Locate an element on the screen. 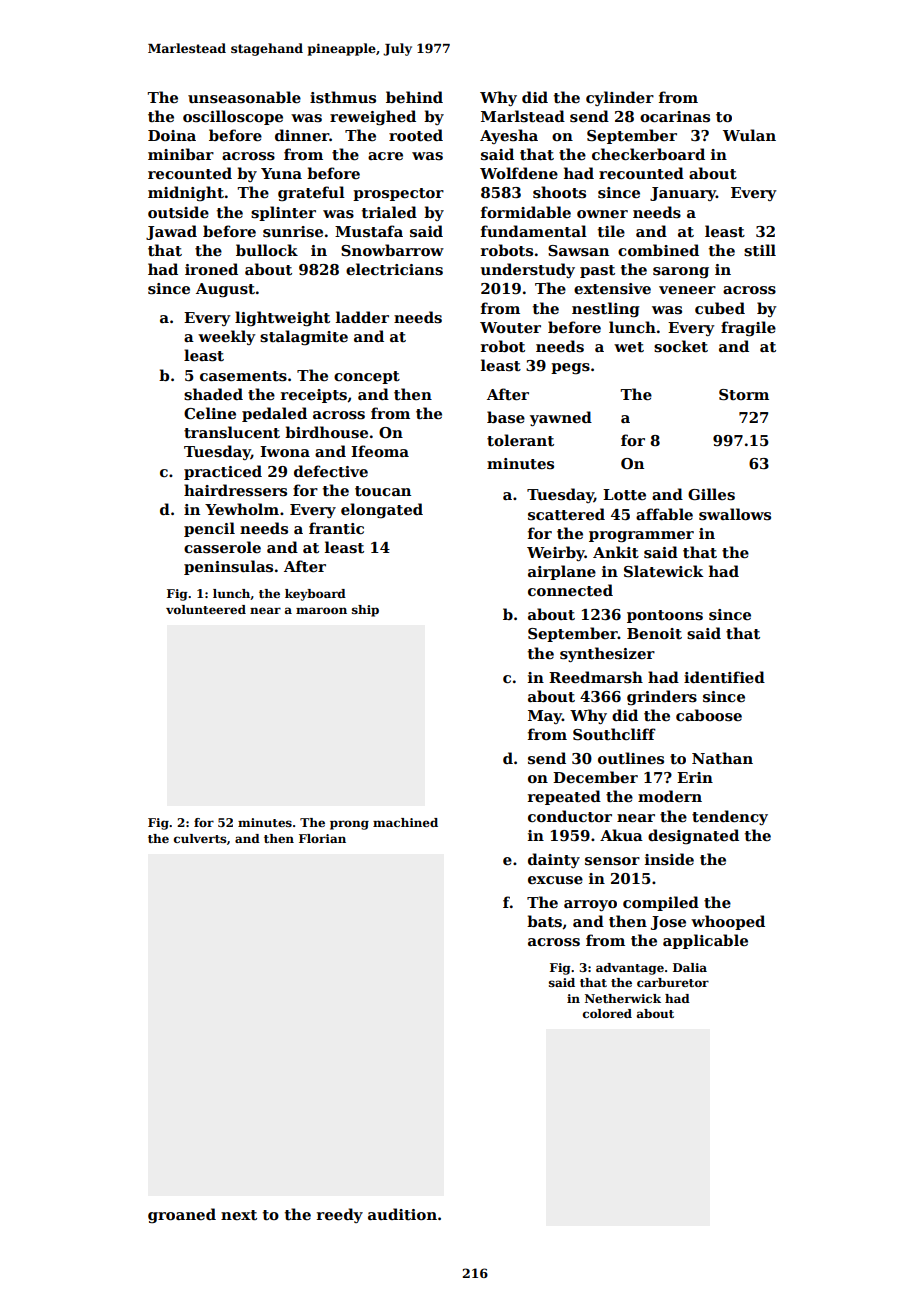 This screenshot has width=924, height=1311. Doina is located at coordinates (172, 135).
